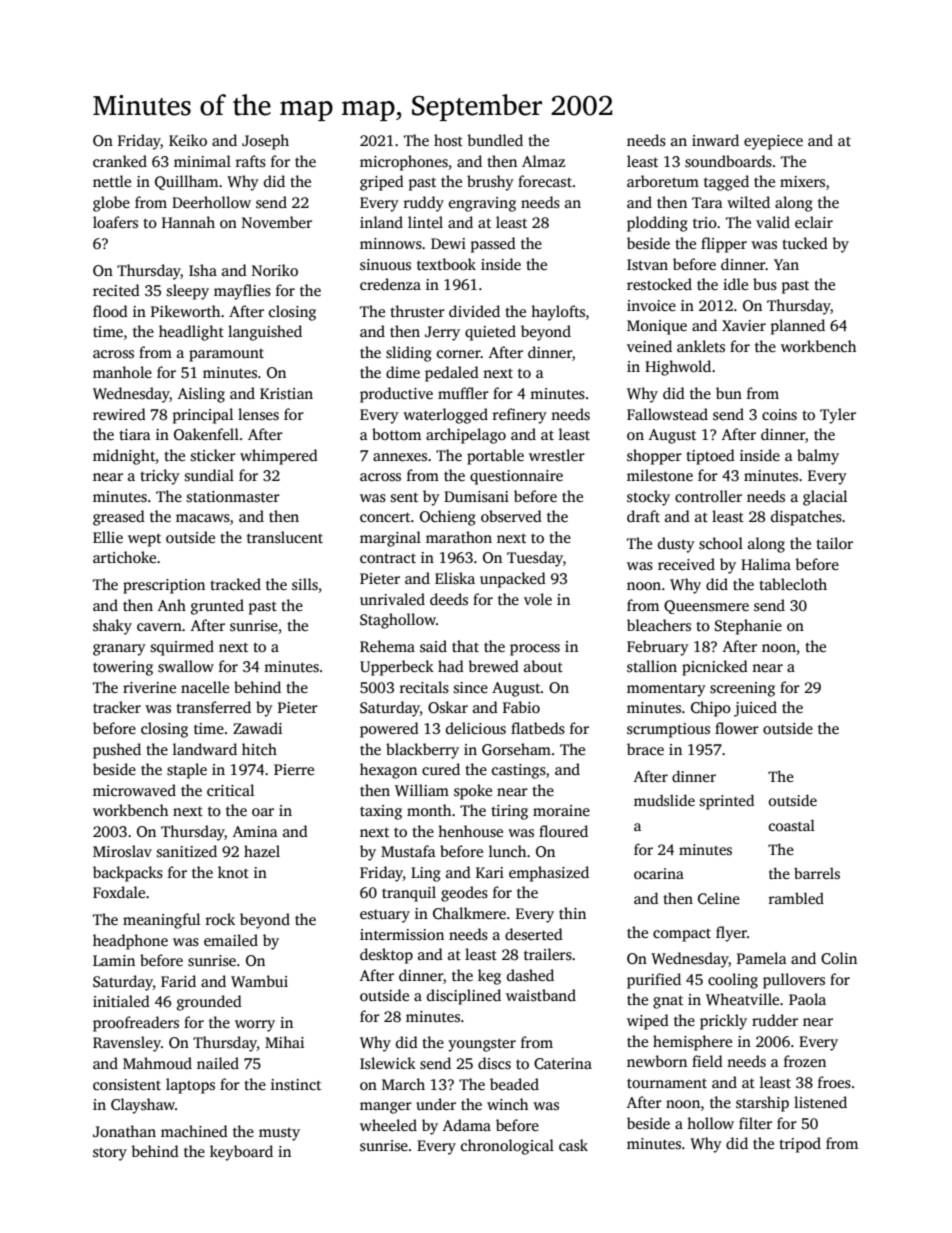 The height and width of the image is (1233, 952). I want to click on host, so click(448, 140).
